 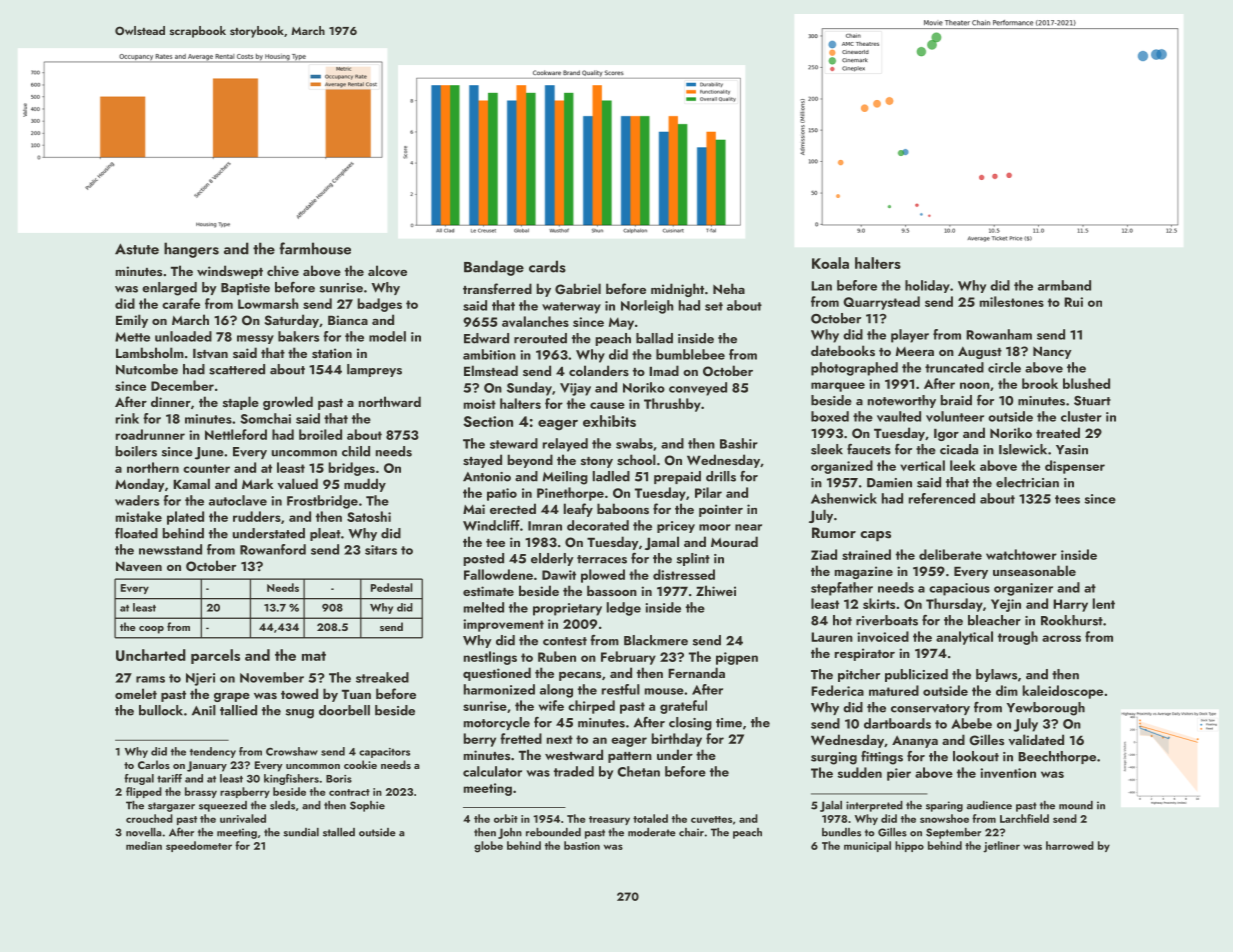 What do you see at coordinates (273, 549) in the image?
I see `Rowanford` at bounding box center [273, 549].
